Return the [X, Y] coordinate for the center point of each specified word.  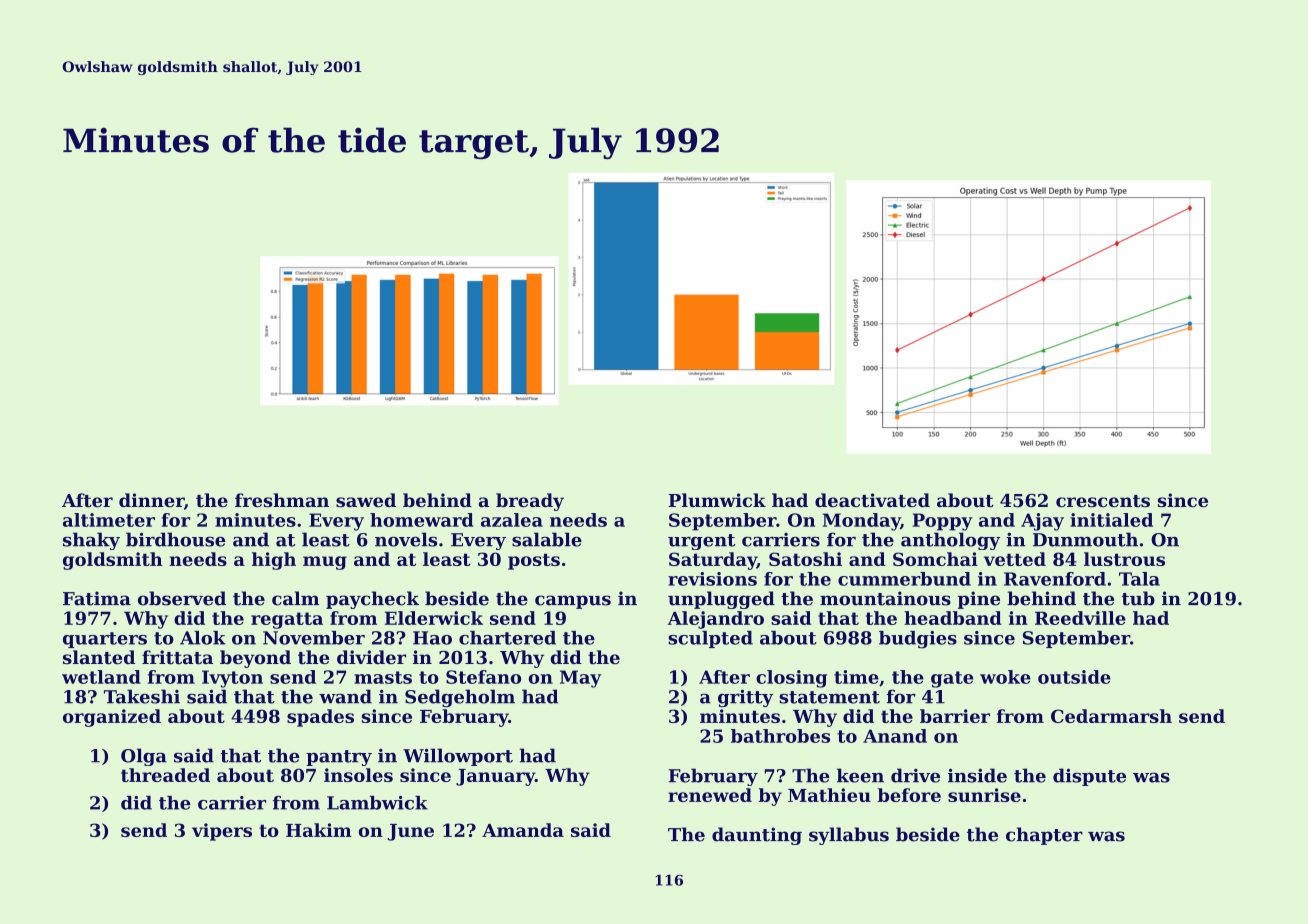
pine [979, 600]
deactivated [872, 500]
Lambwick [377, 803]
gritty [745, 698]
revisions [712, 579]
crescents [1103, 501]
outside [1074, 677]
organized [112, 718]
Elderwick [434, 618]
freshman [282, 500]
